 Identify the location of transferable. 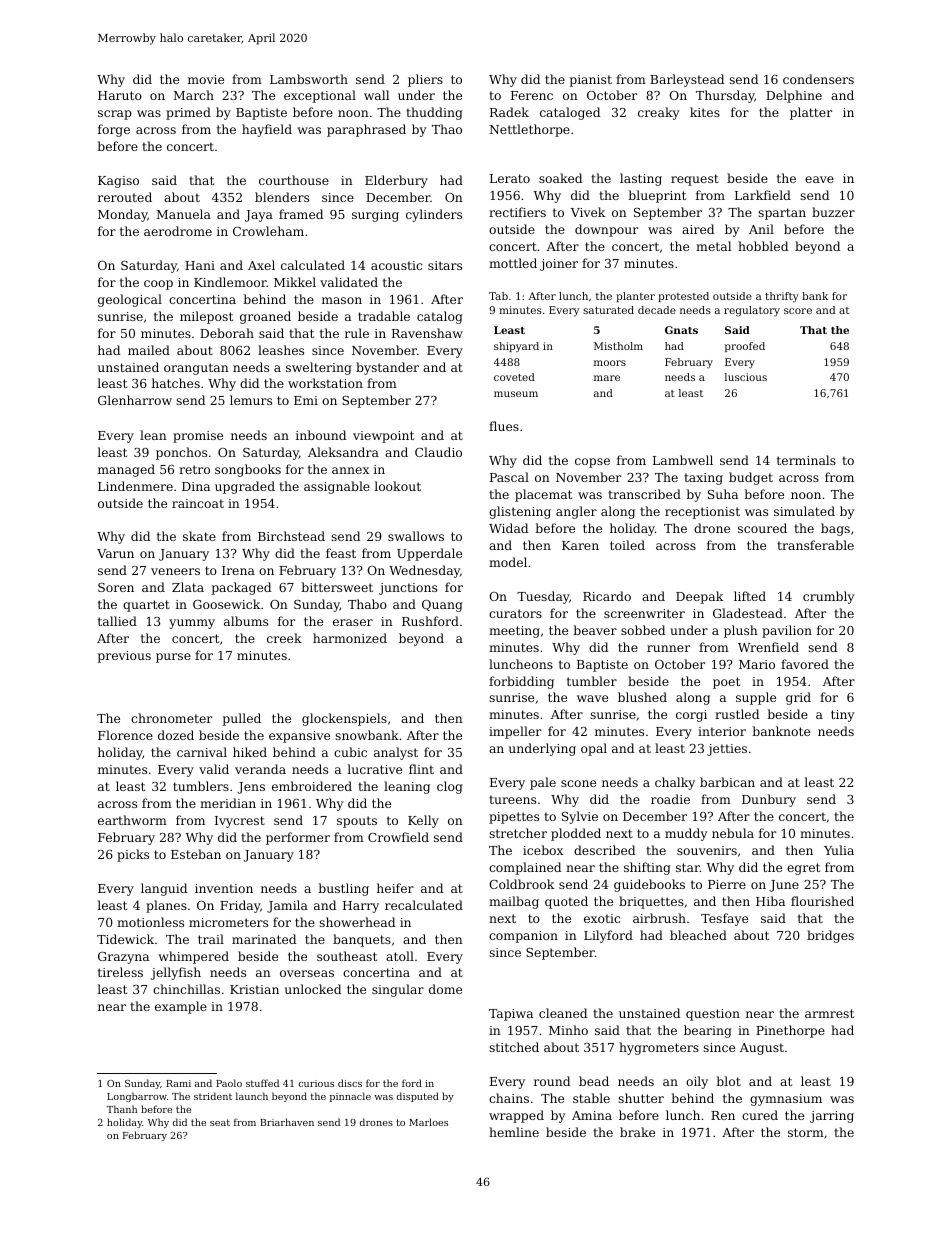
(815, 545).
